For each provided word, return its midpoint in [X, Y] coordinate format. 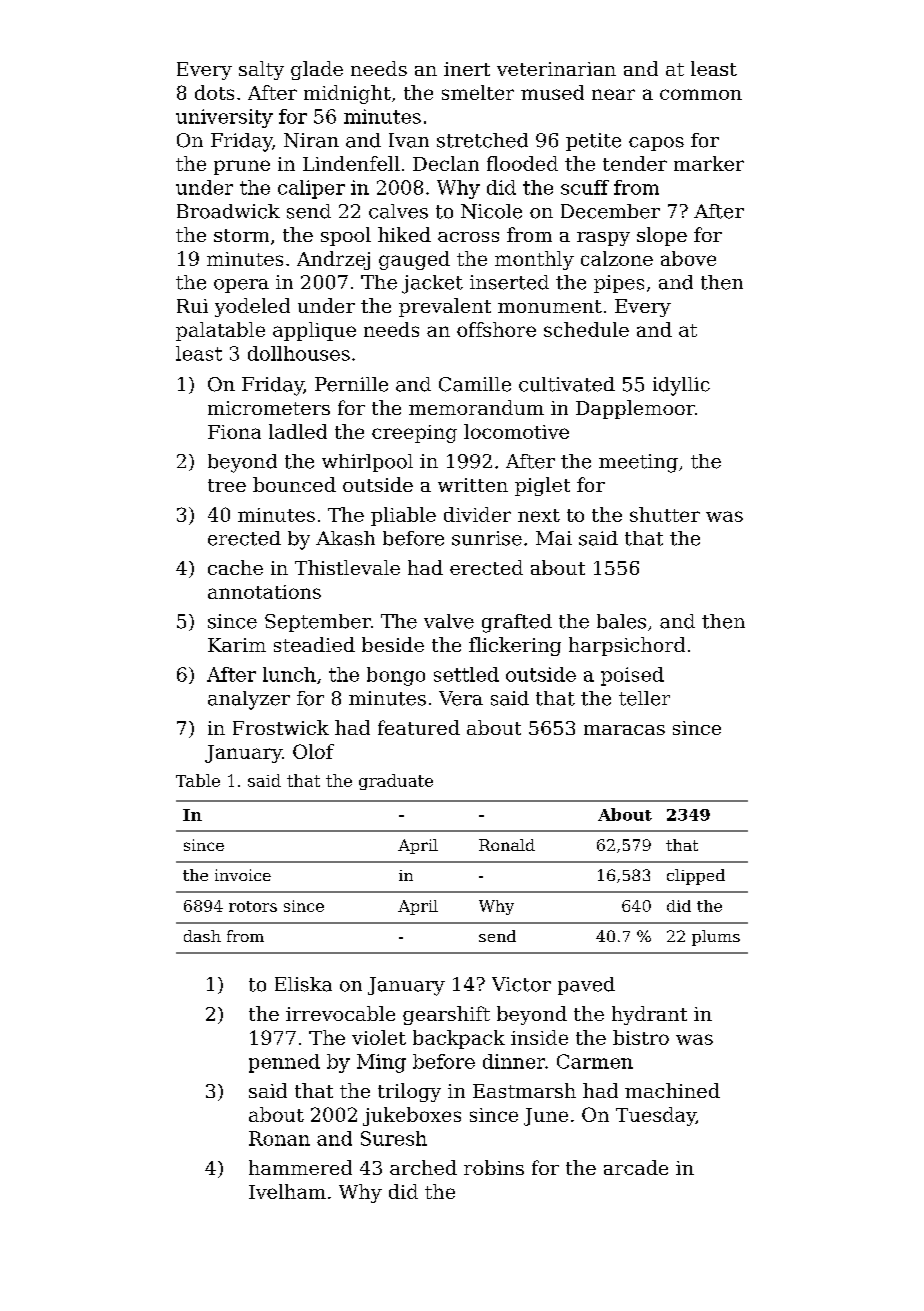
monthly [534, 260]
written [473, 485]
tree [227, 485]
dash [202, 936]
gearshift [446, 1015]
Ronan [279, 1138]
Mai [554, 538]
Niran [311, 140]
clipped [696, 877]
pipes [619, 284]
